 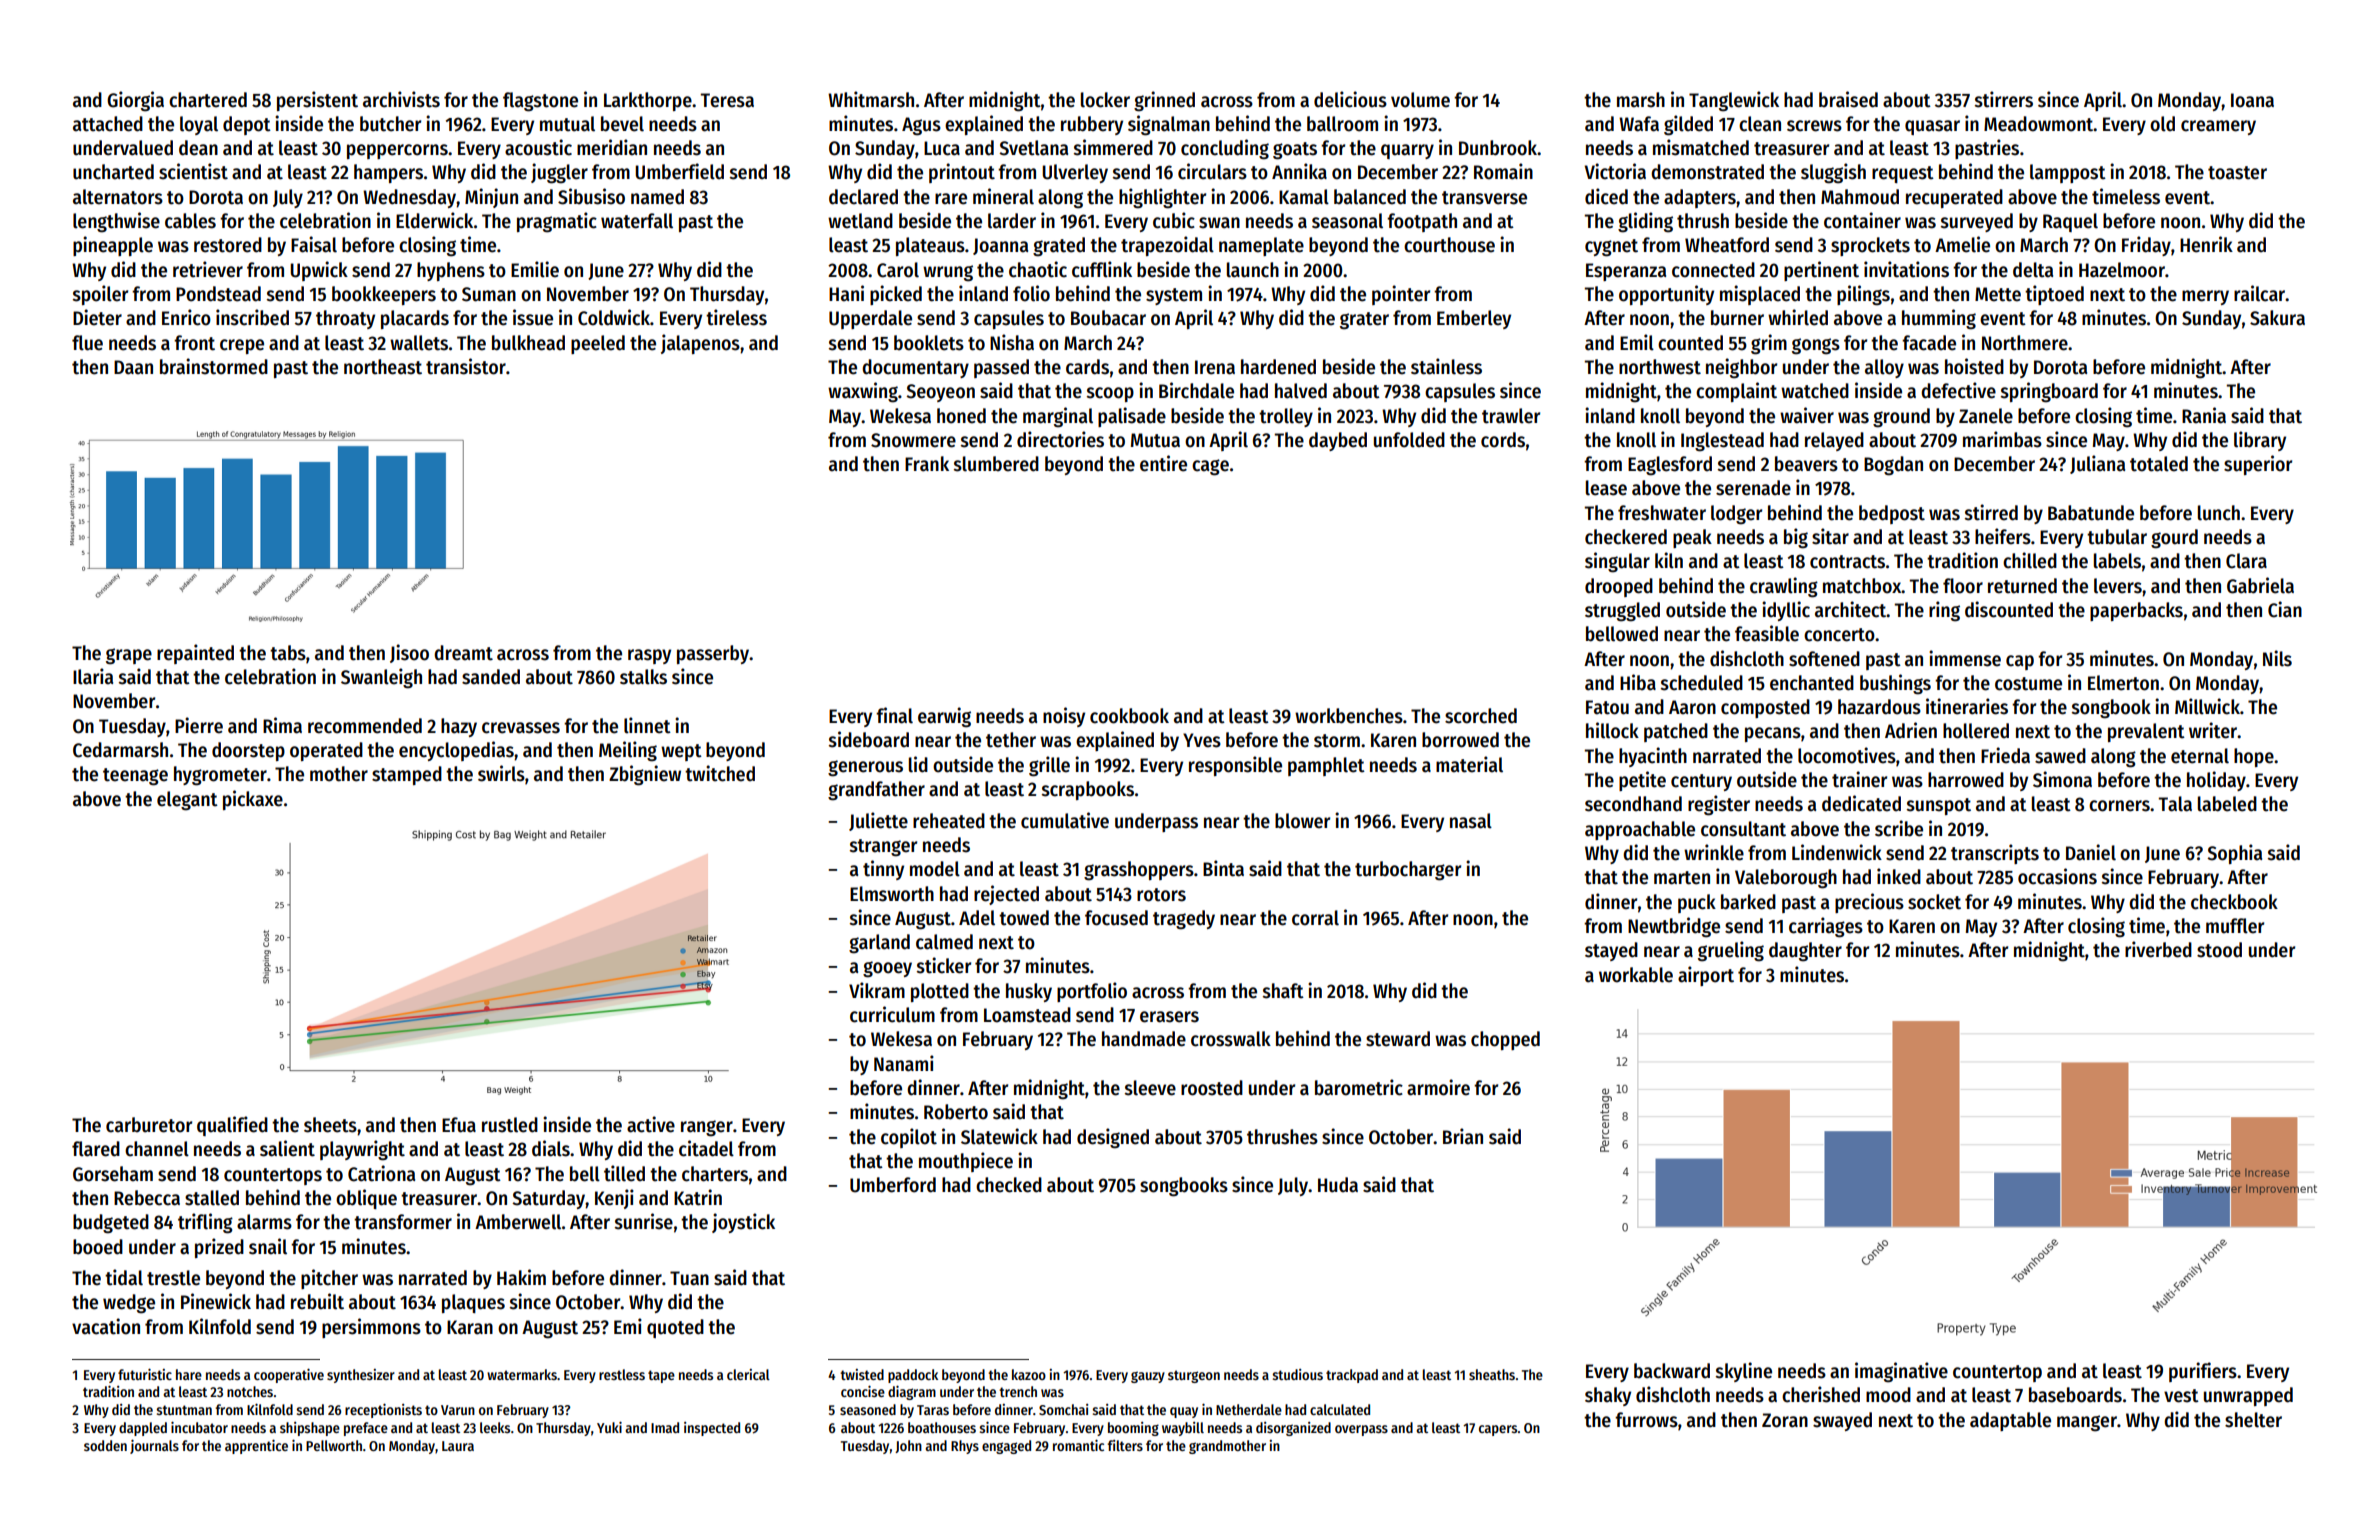 What do you see at coordinates (1350, 99) in the screenshot?
I see `delicious` at bounding box center [1350, 99].
